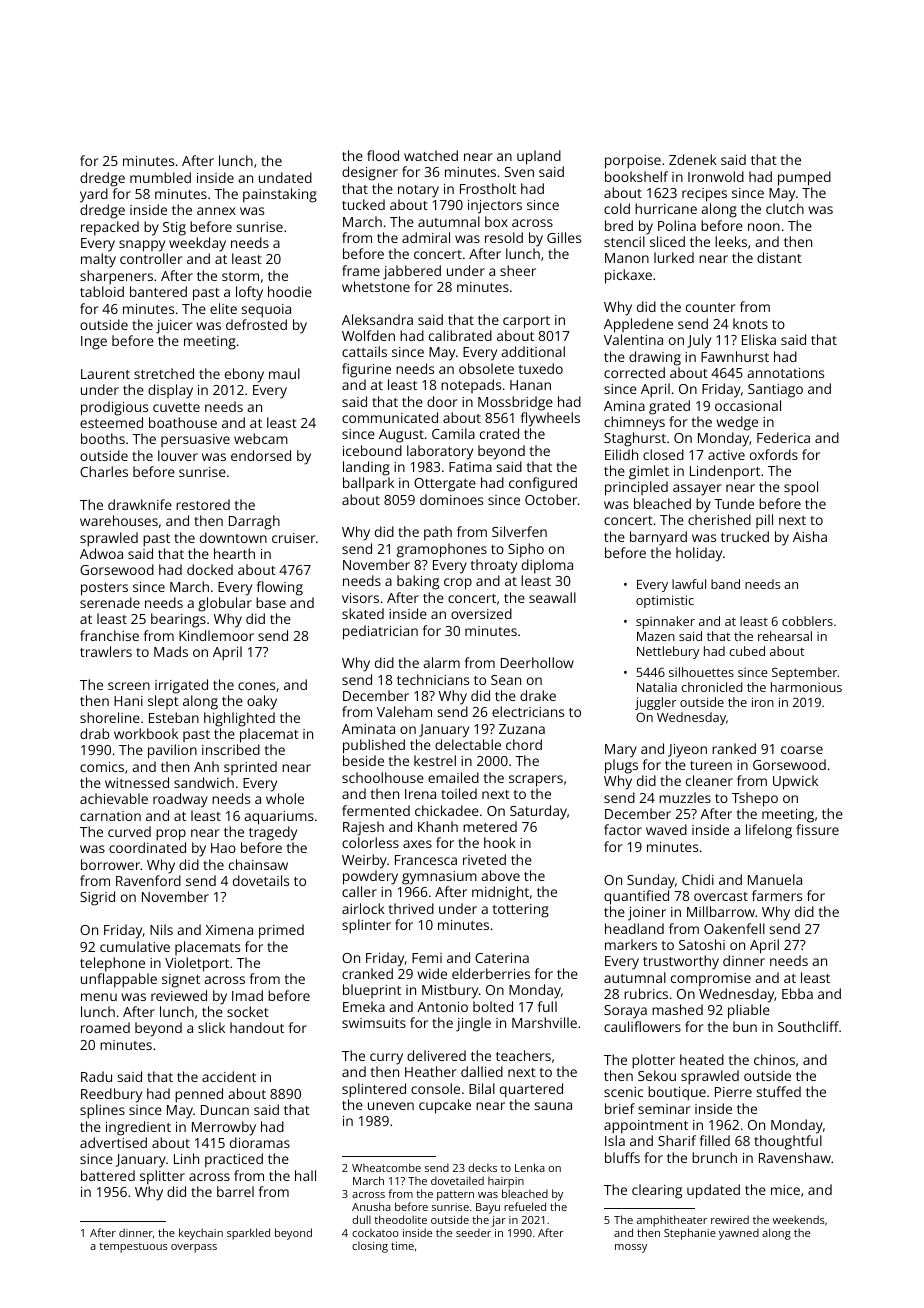  What do you see at coordinates (537, 662) in the document?
I see `Deerhollow` at bounding box center [537, 662].
